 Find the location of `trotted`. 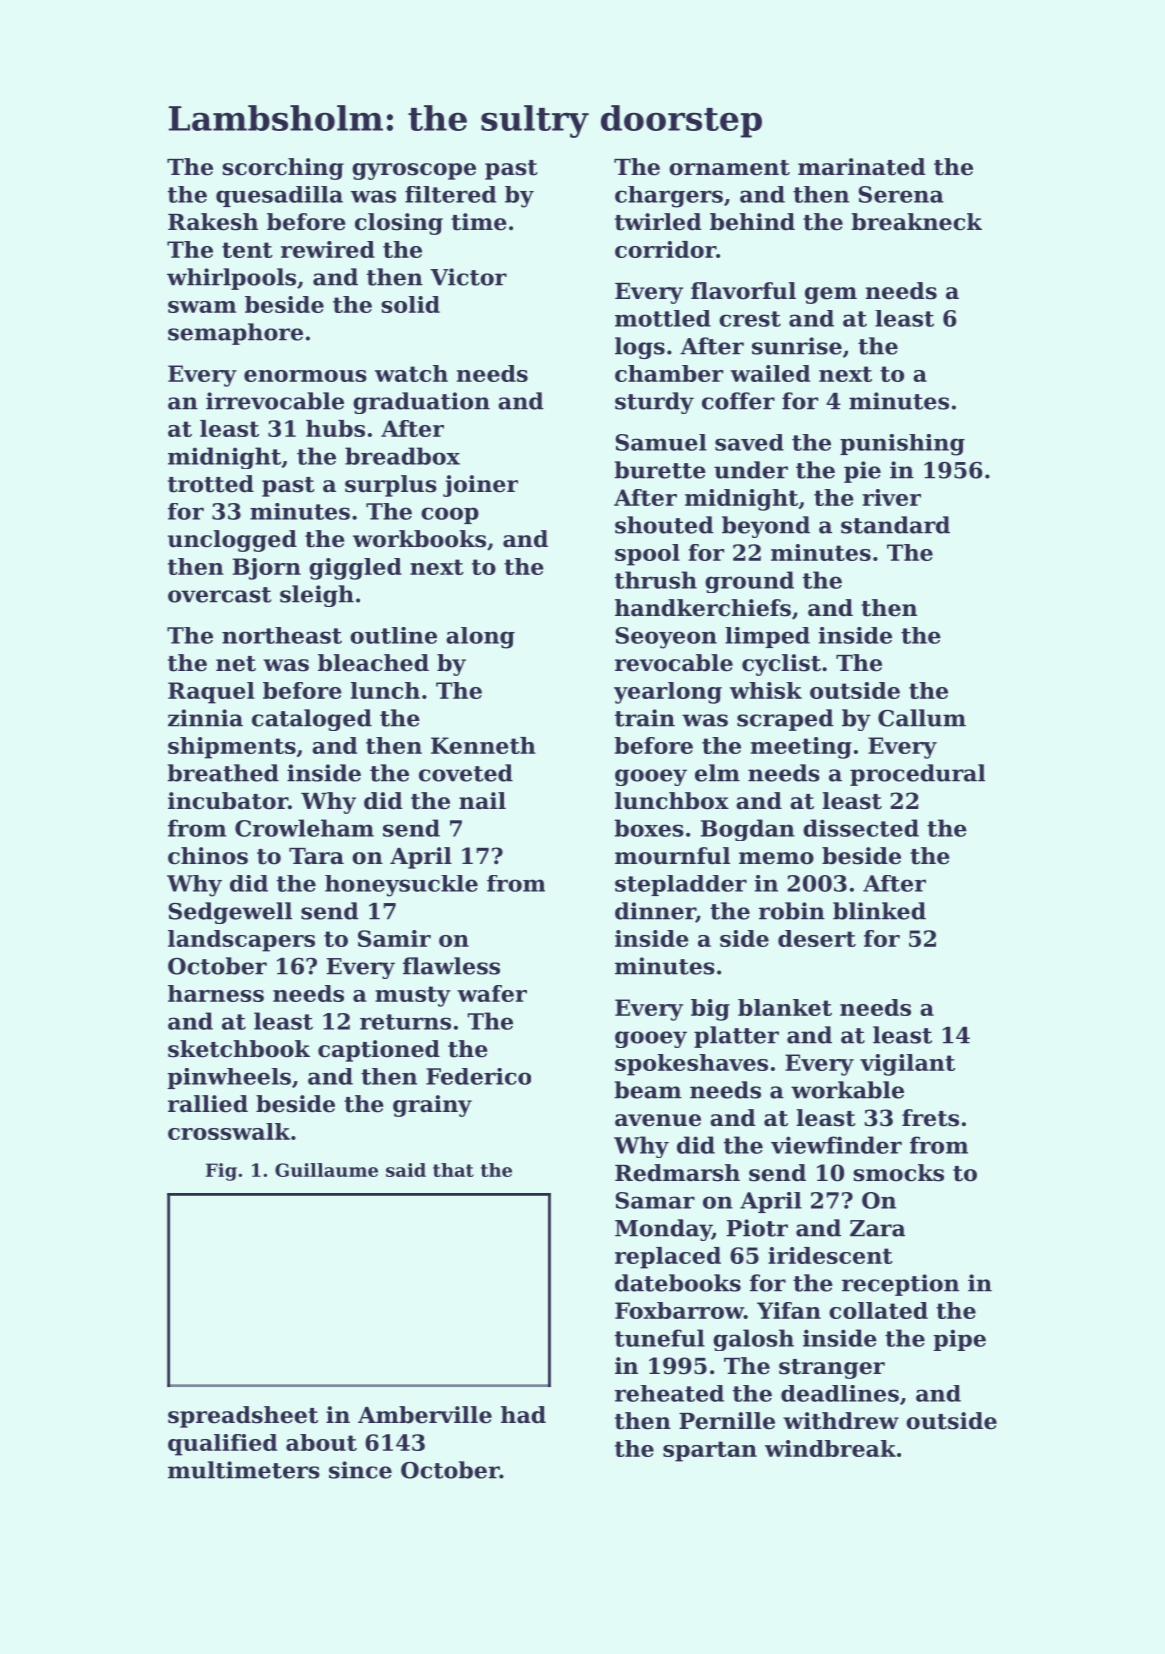

trotted is located at coordinates (211, 484).
